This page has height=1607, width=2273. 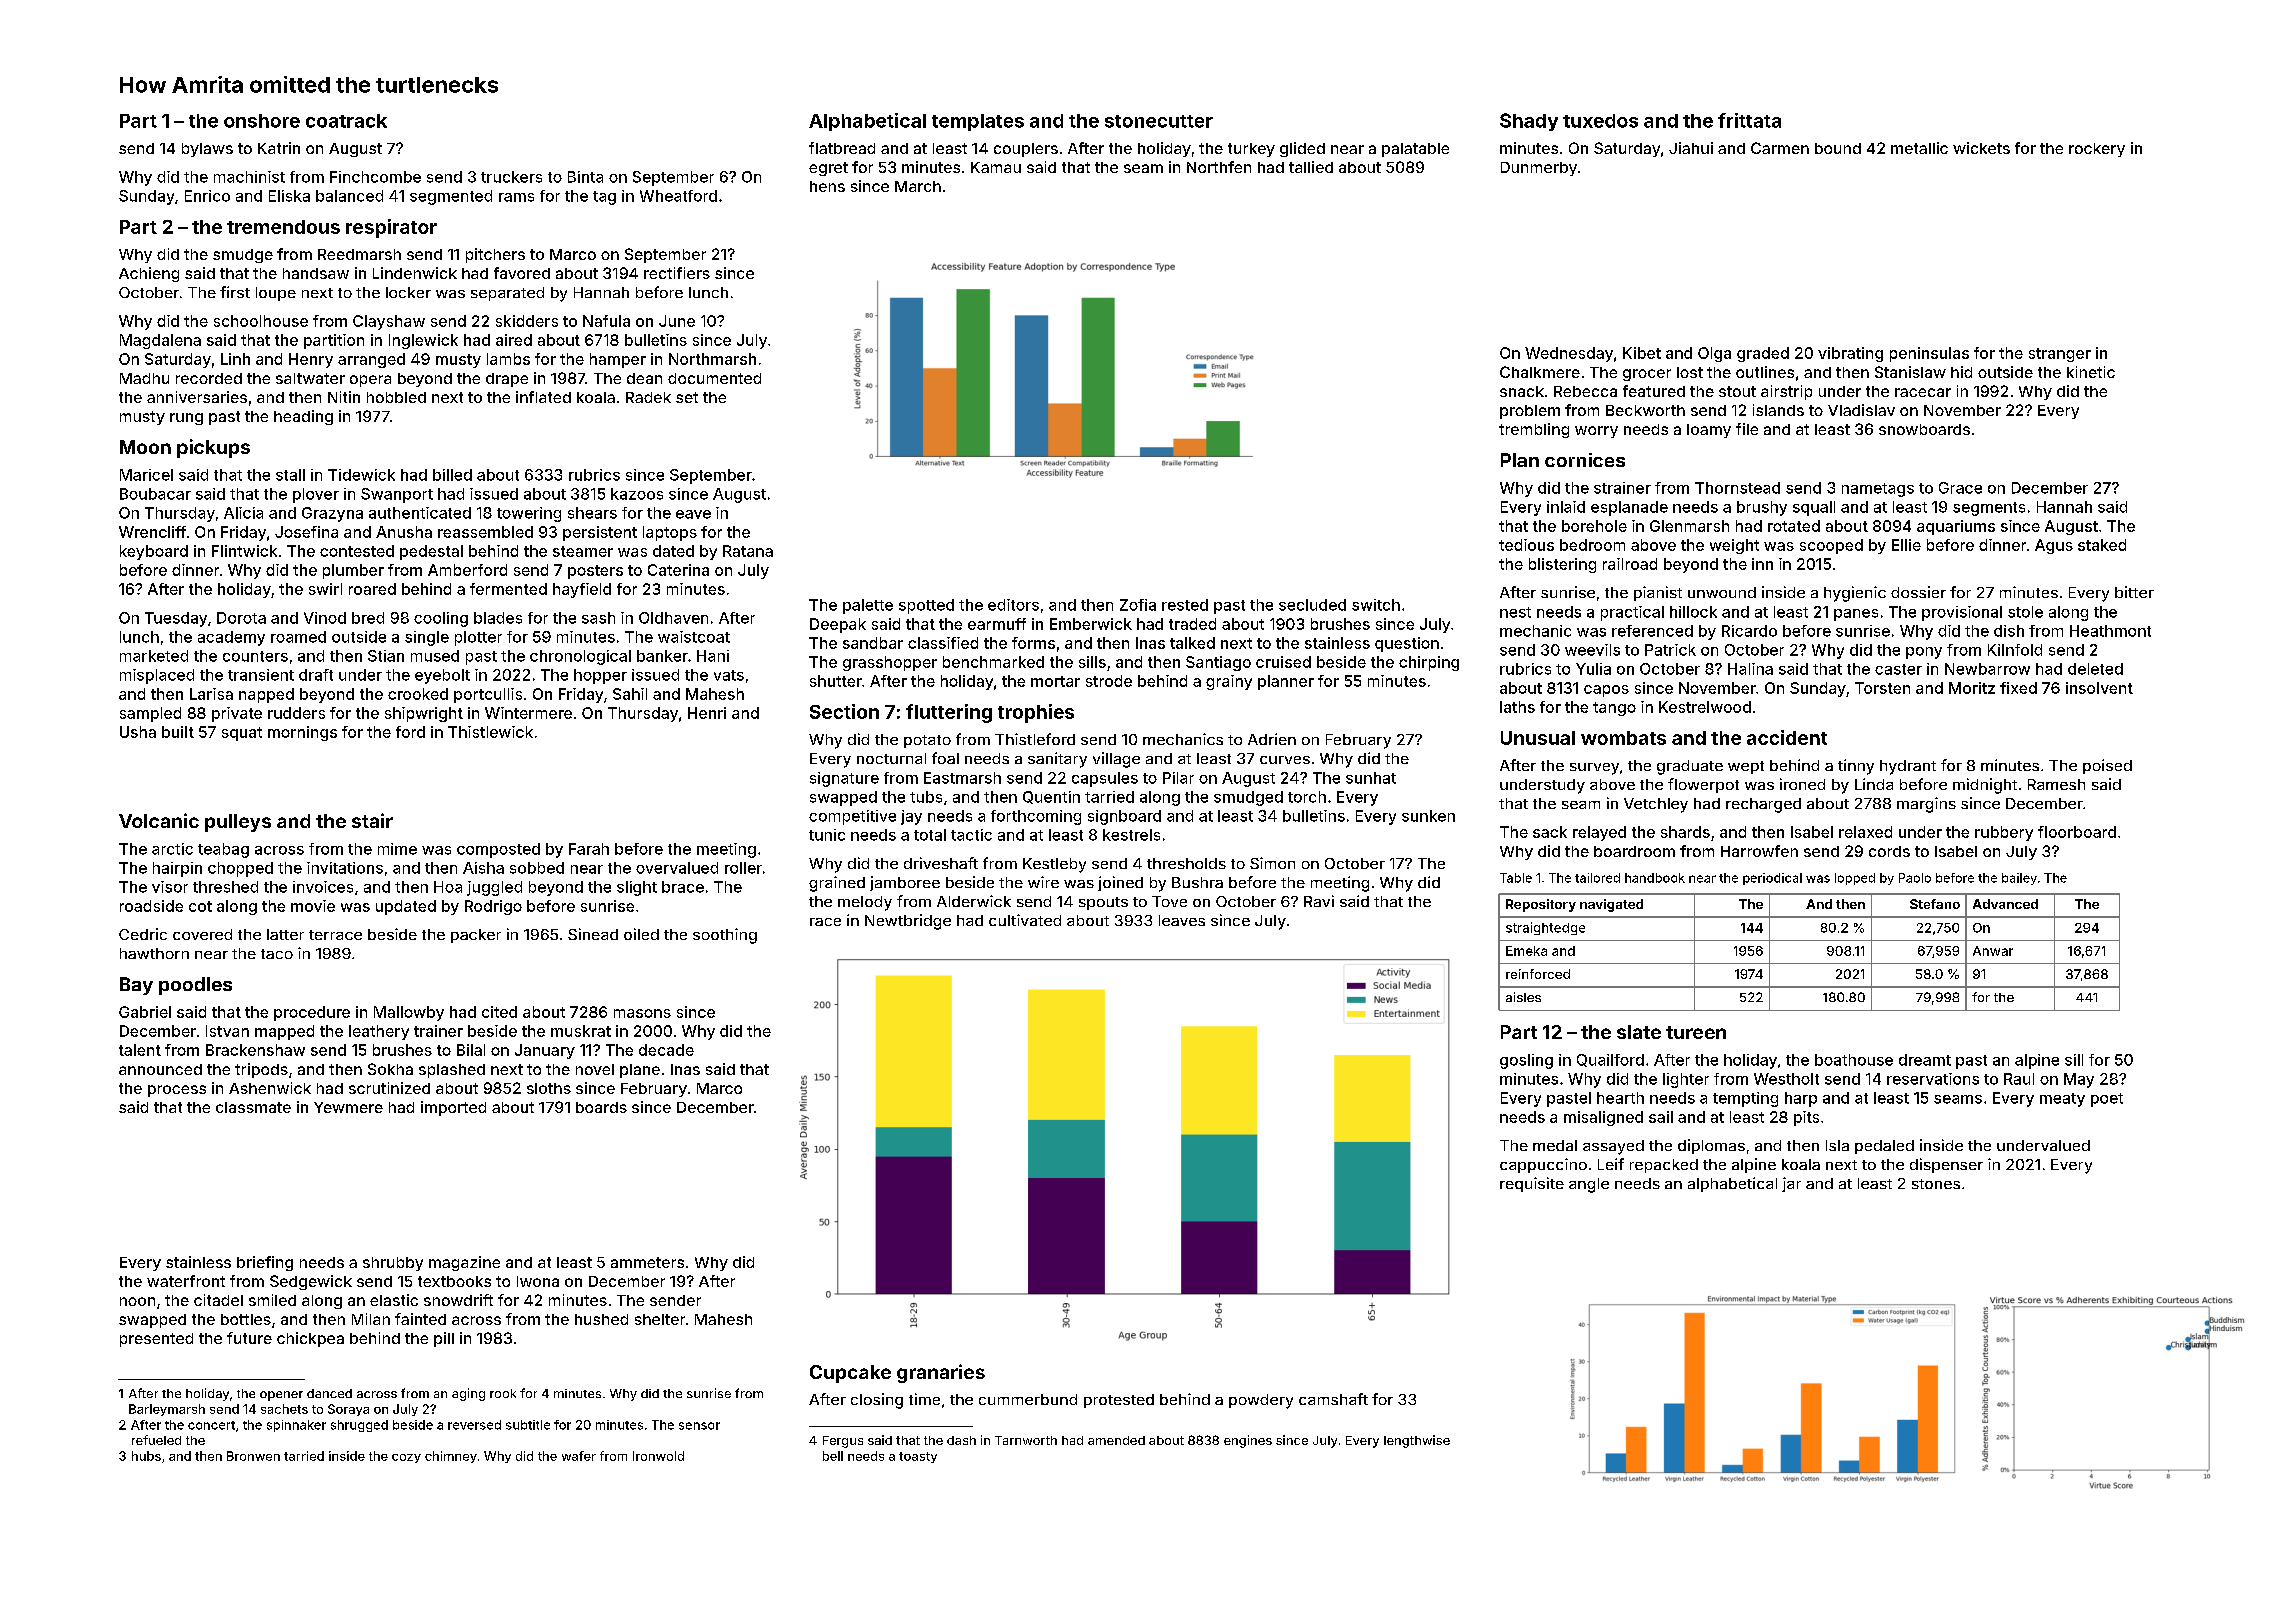 What do you see at coordinates (1906, 545) in the page?
I see `Ellie` at bounding box center [1906, 545].
